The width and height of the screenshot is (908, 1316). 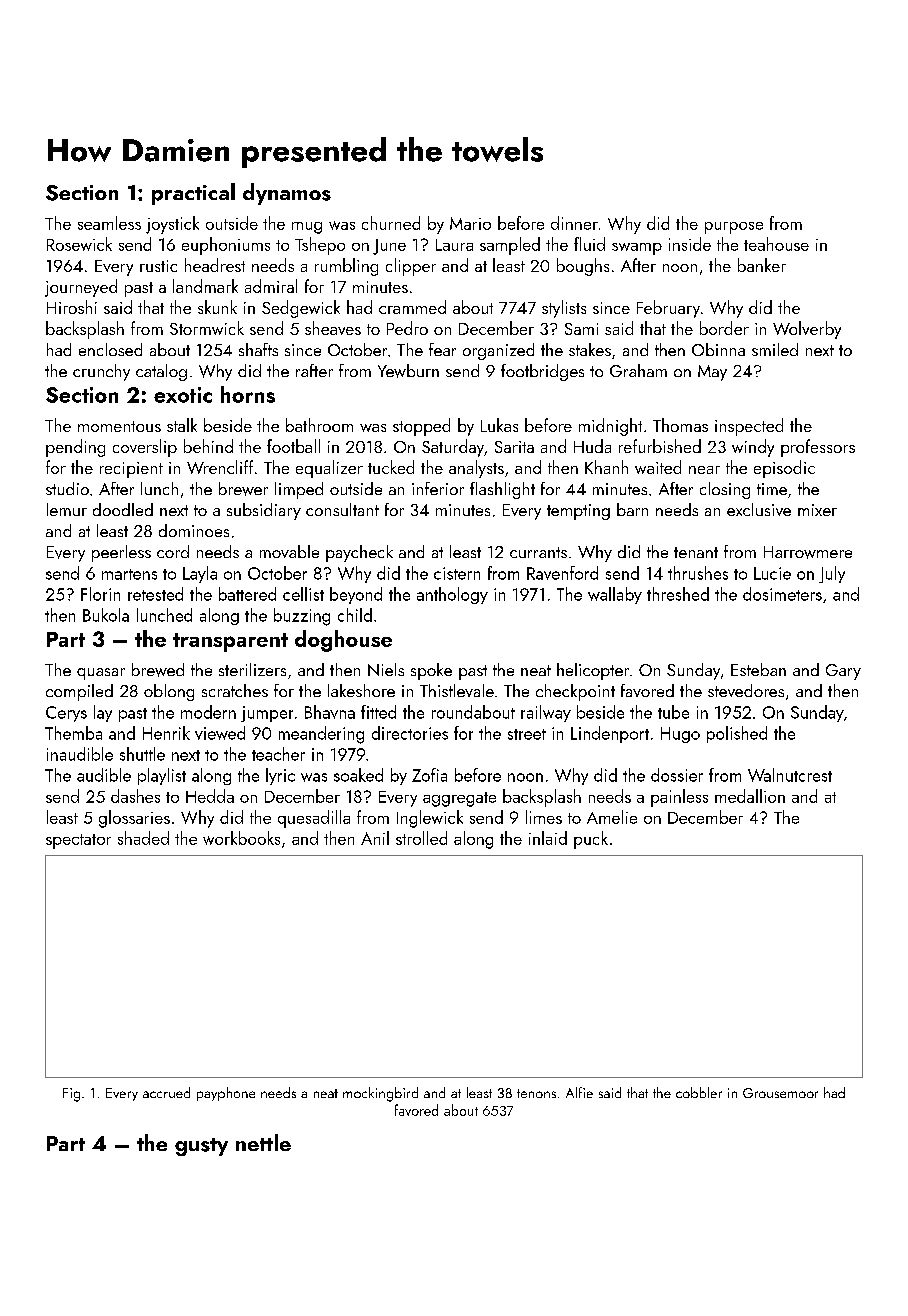 What do you see at coordinates (287, 194) in the screenshot?
I see `dynamos` at bounding box center [287, 194].
